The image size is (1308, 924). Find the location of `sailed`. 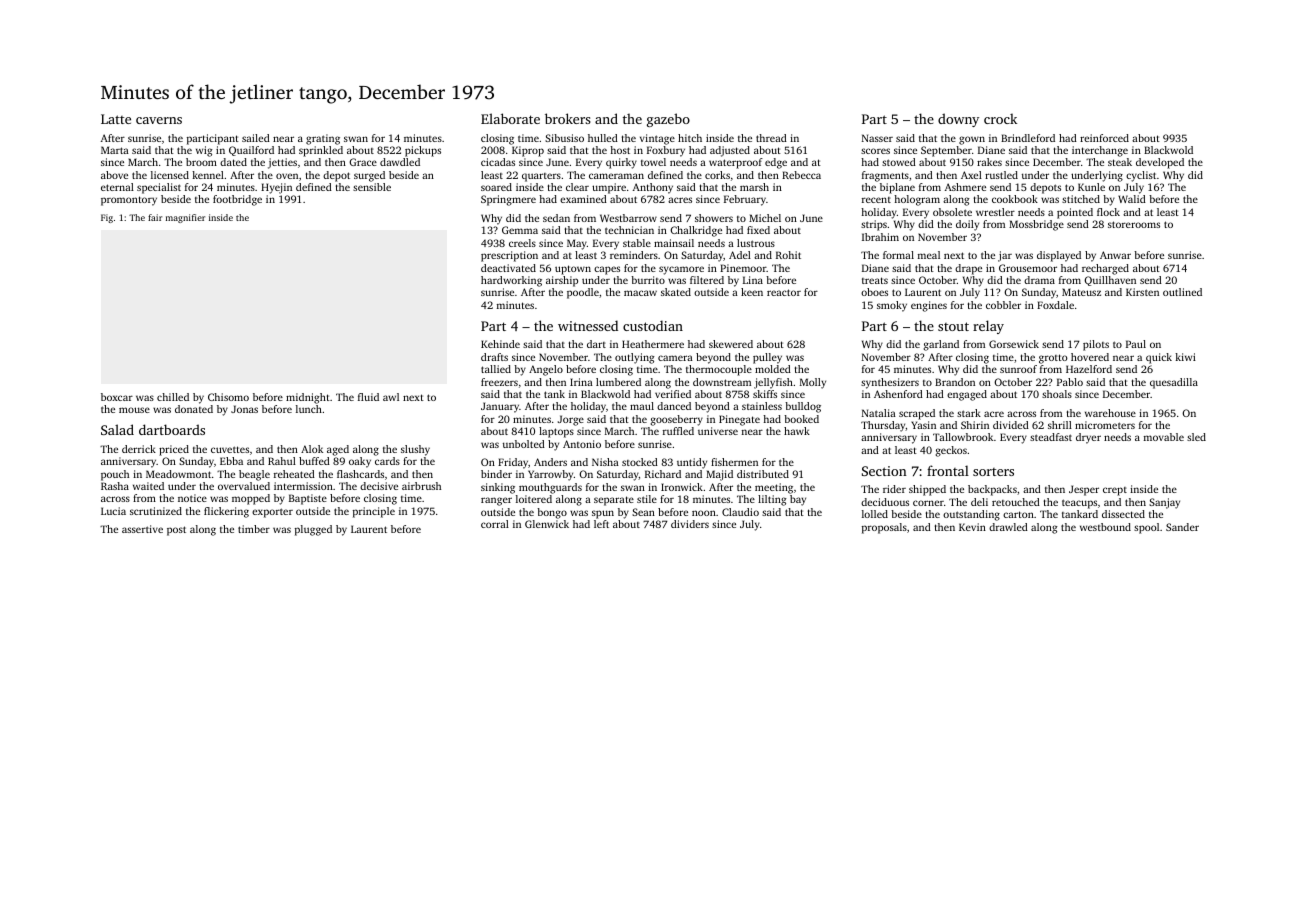

sailed is located at coordinates (256, 138).
